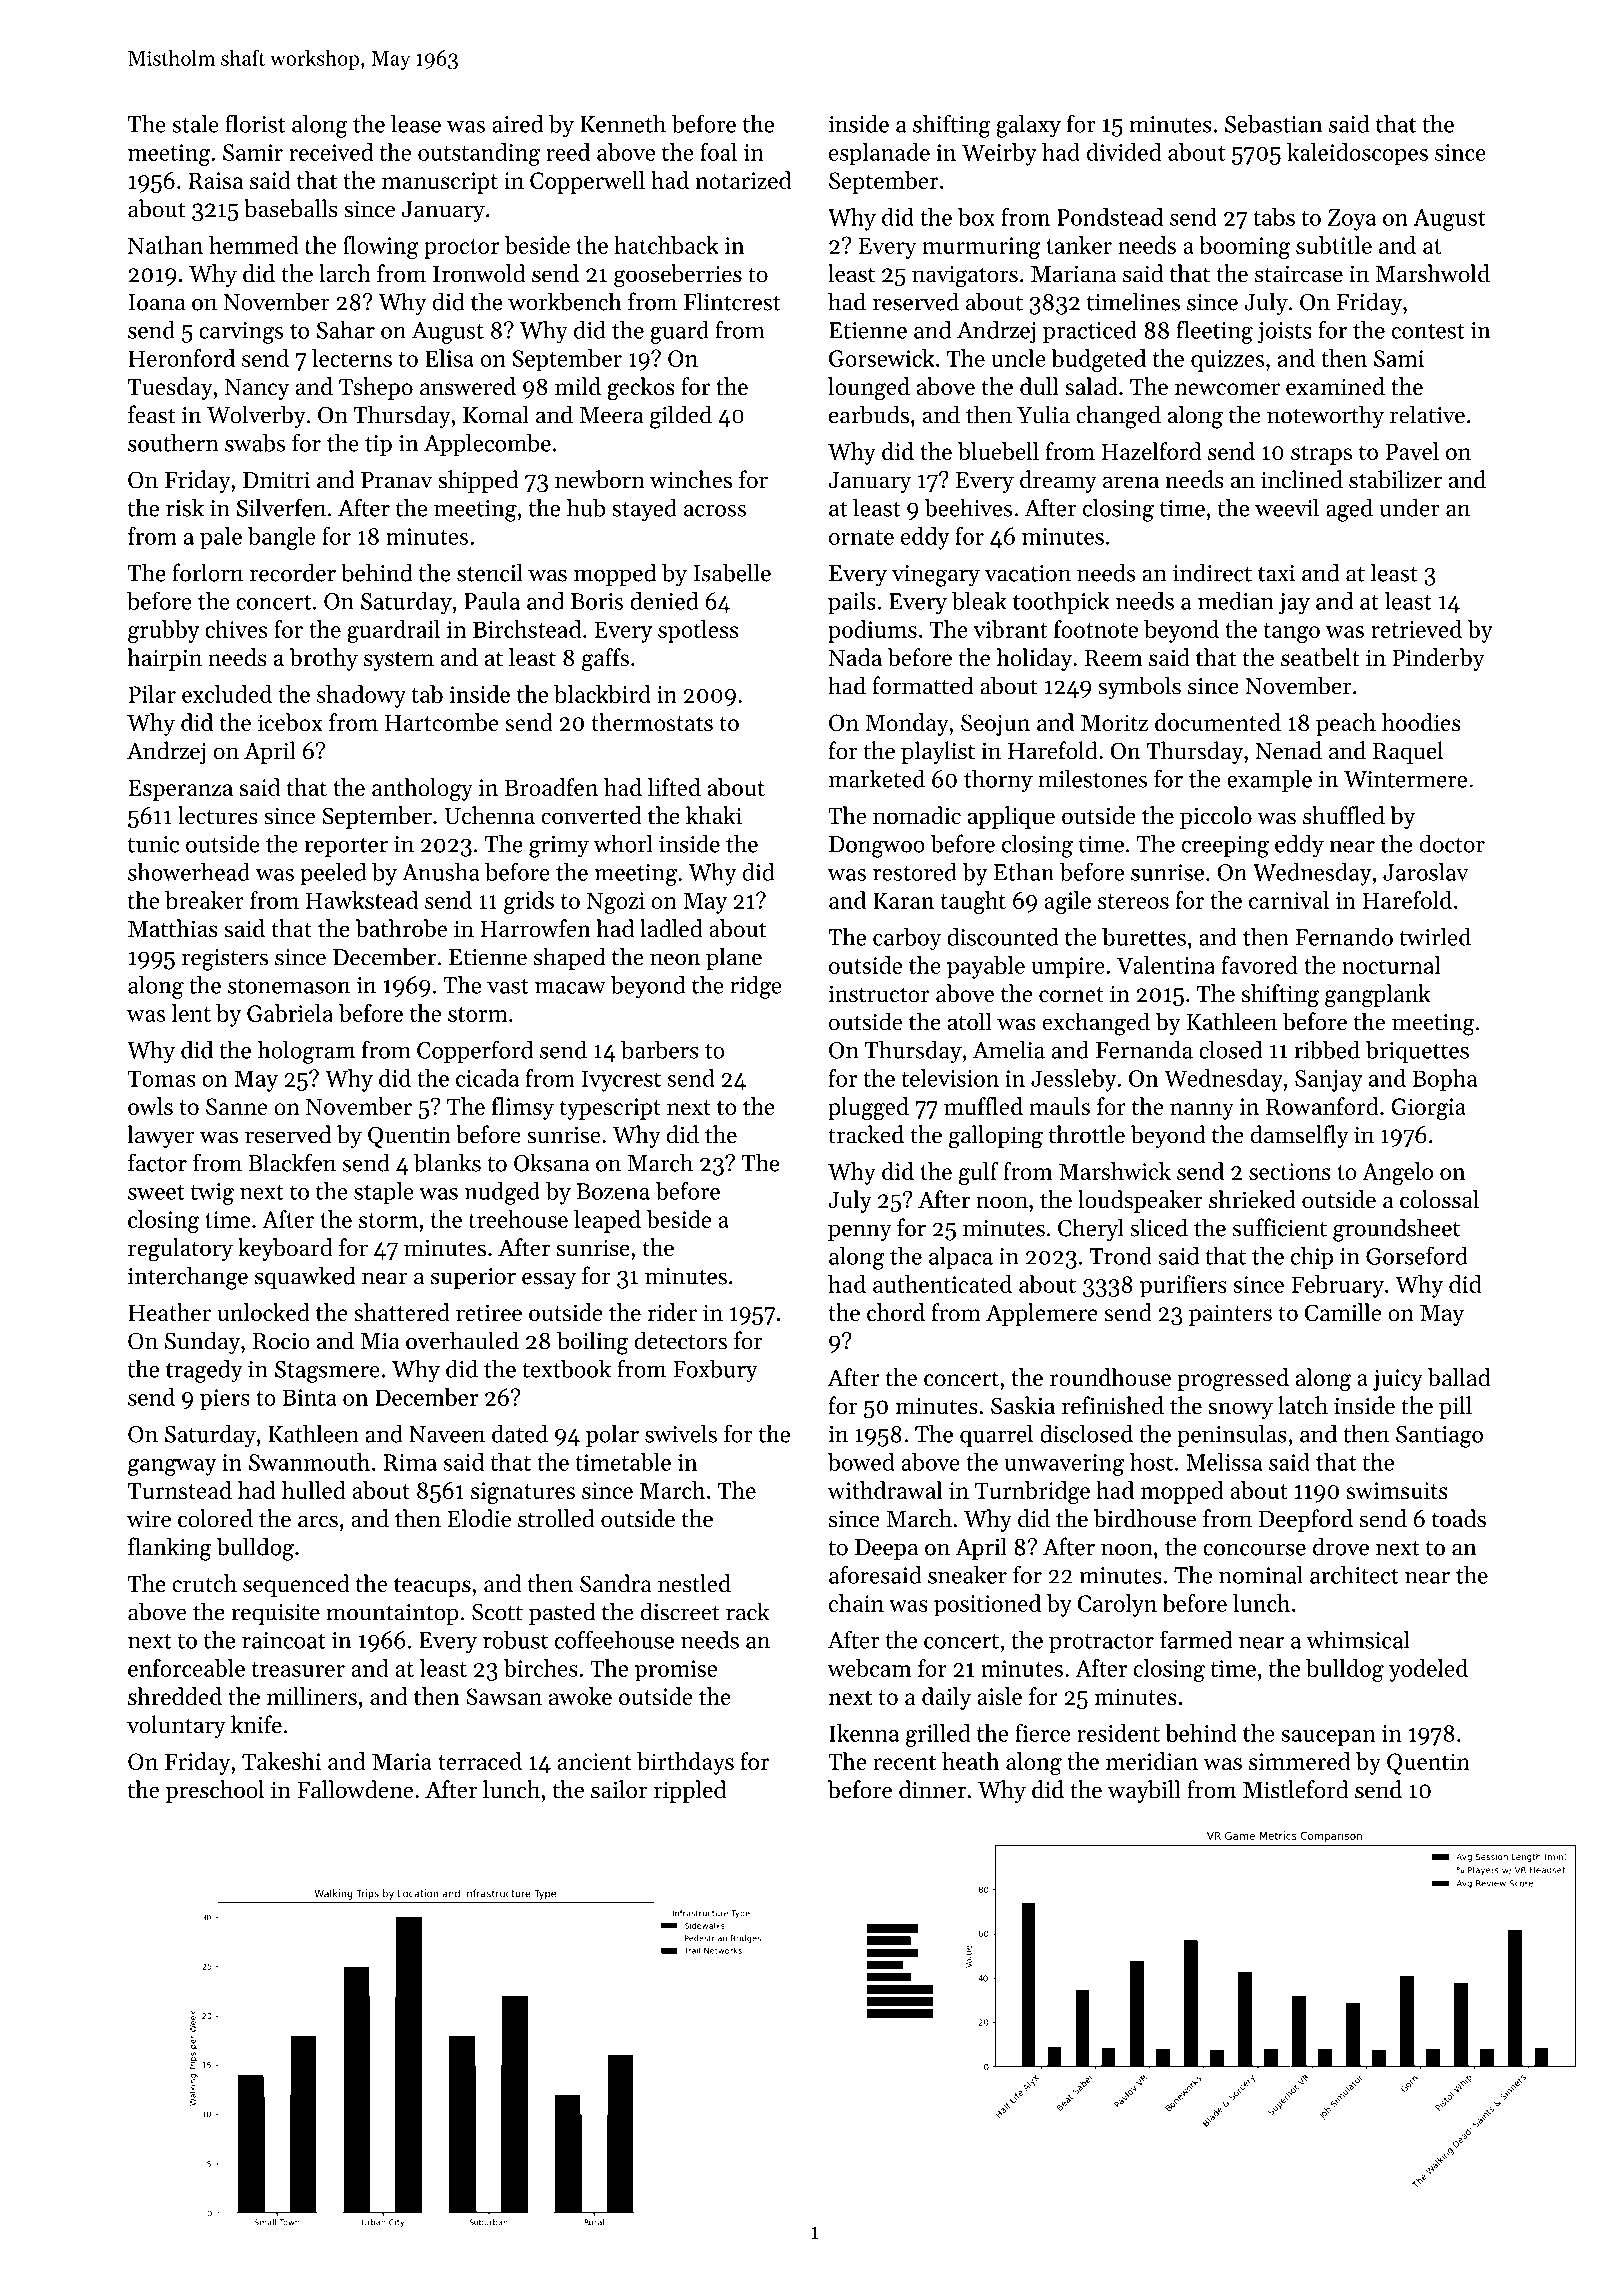  What do you see at coordinates (672, 1312) in the image?
I see `rider` at bounding box center [672, 1312].
